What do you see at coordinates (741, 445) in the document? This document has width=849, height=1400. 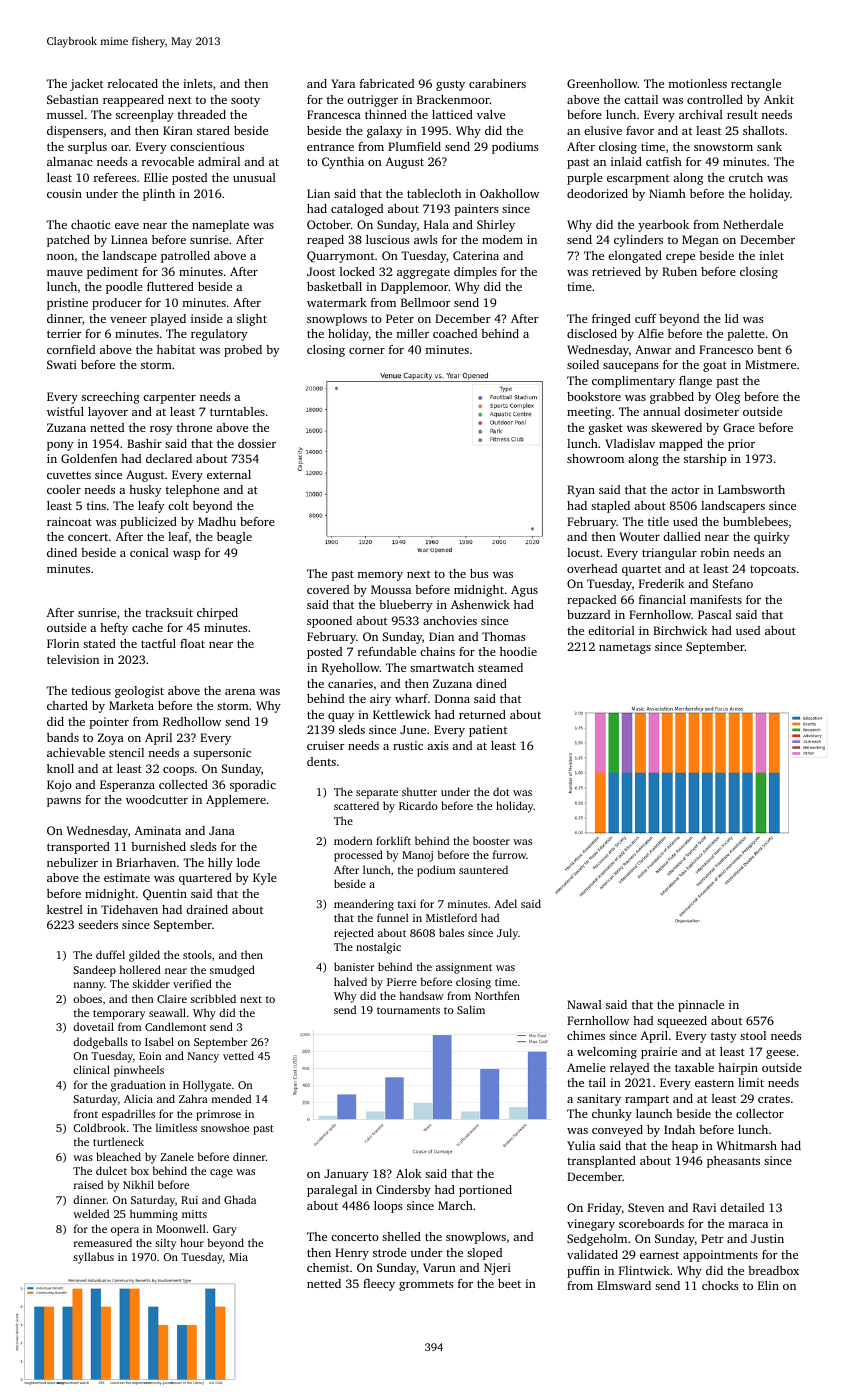 I see `prior` at bounding box center [741, 445].
